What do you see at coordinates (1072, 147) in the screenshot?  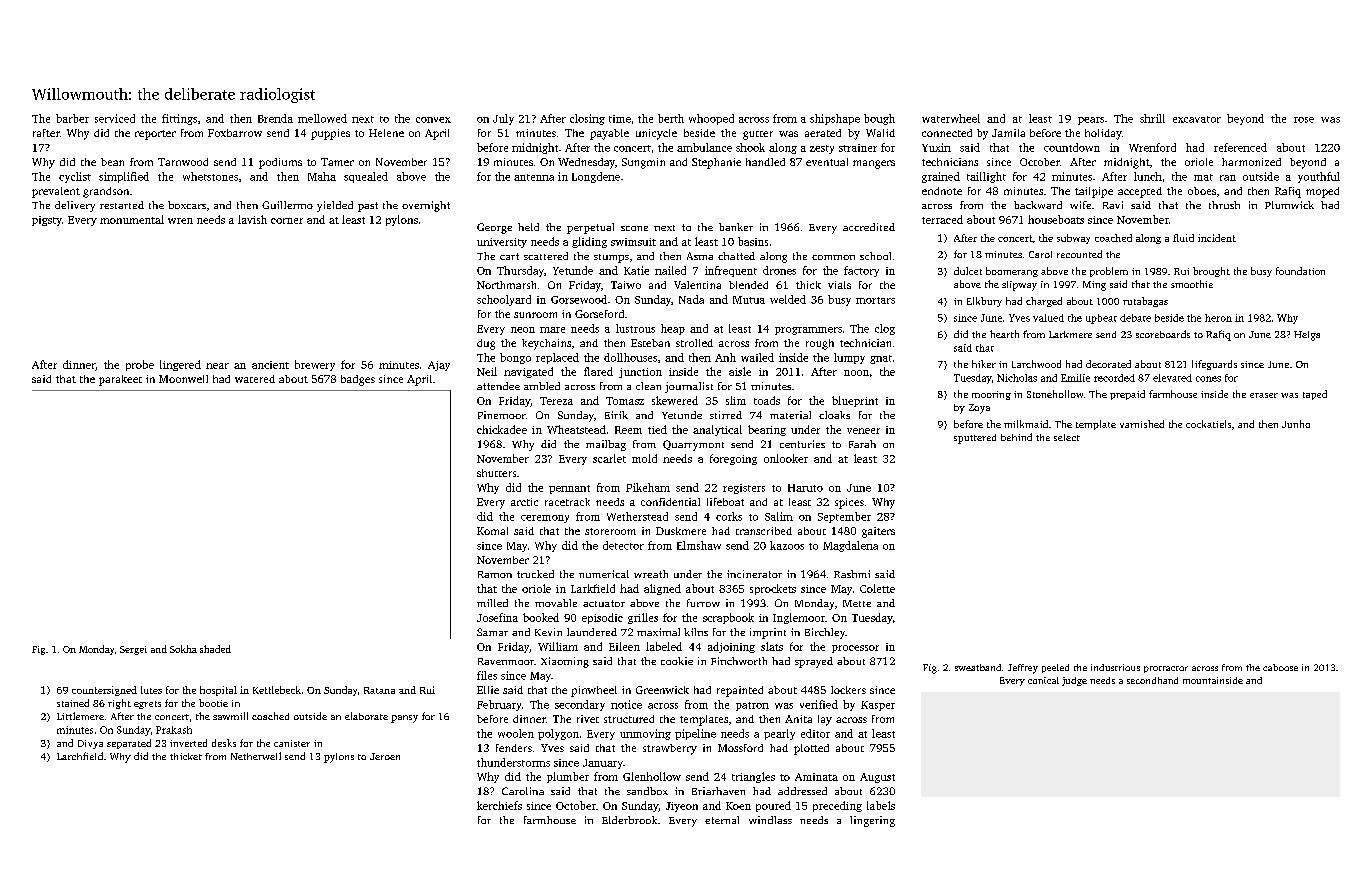 I see `countdown` at bounding box center [1072, 147].
